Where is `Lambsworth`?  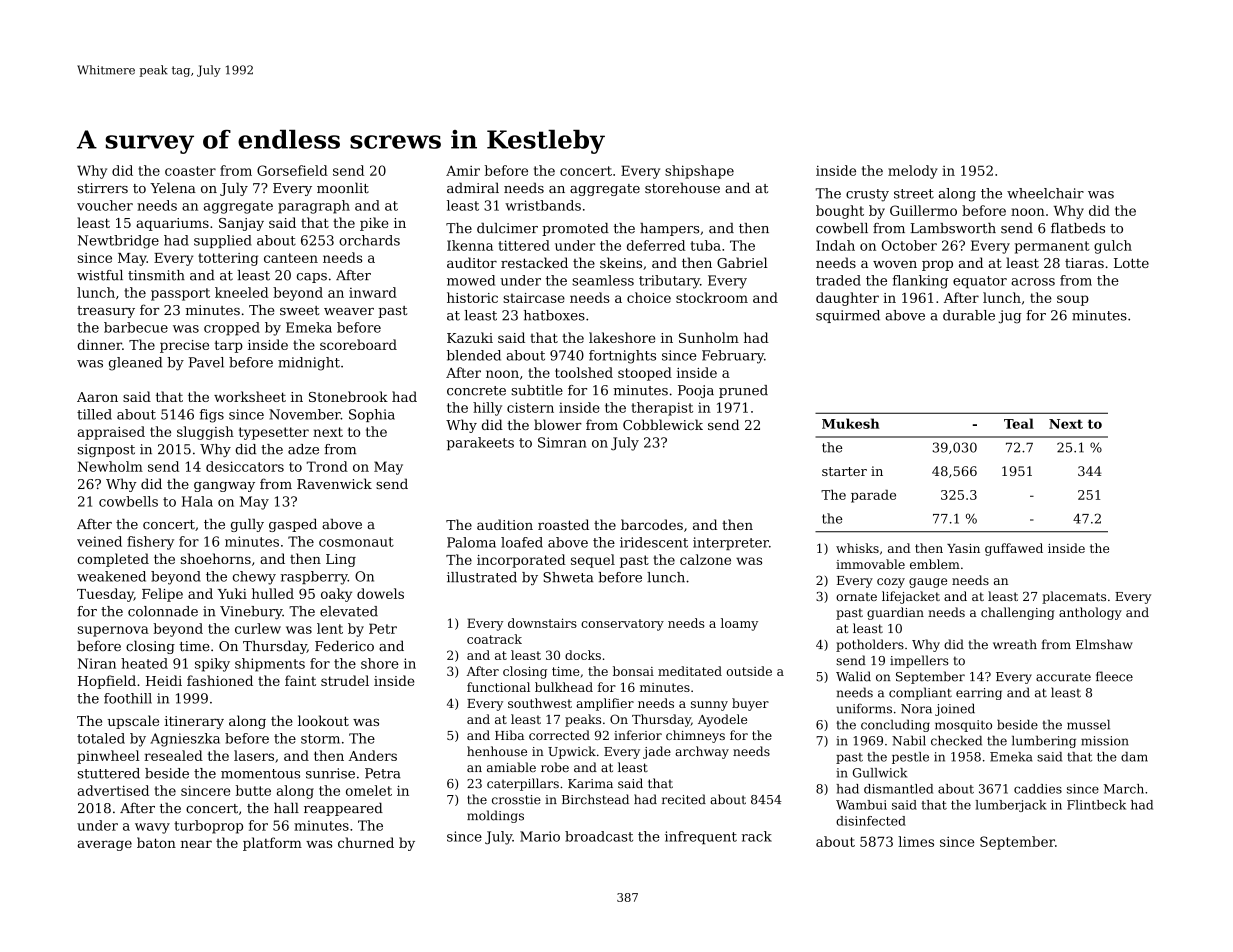 Lambsworth is located at coordinates (953, 228).
